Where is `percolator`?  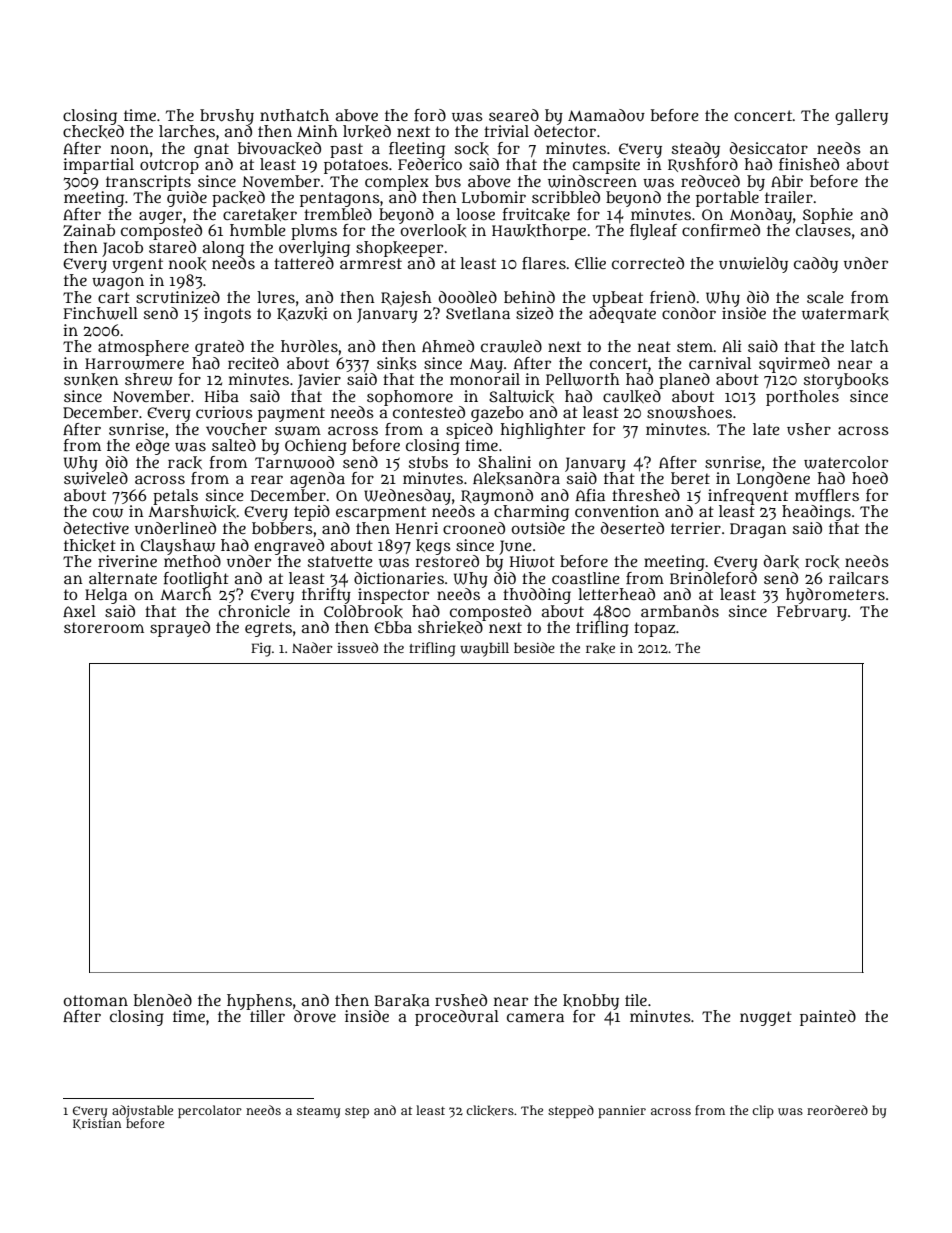
percolator is located at coordinates (210, 1111).
